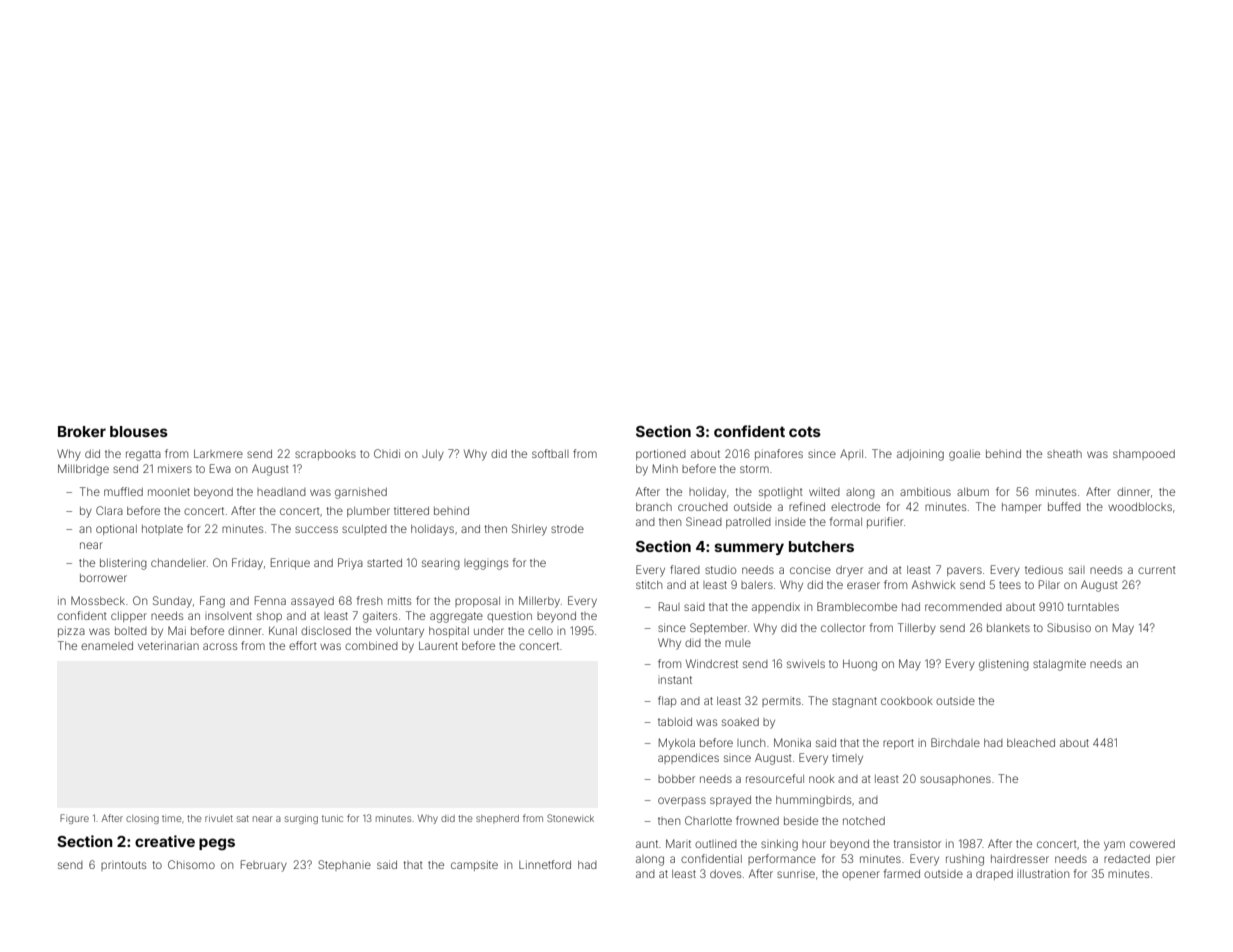 The height and width of the document is (952, 1233). I want to click on Tillerby, so click(917, 629).
